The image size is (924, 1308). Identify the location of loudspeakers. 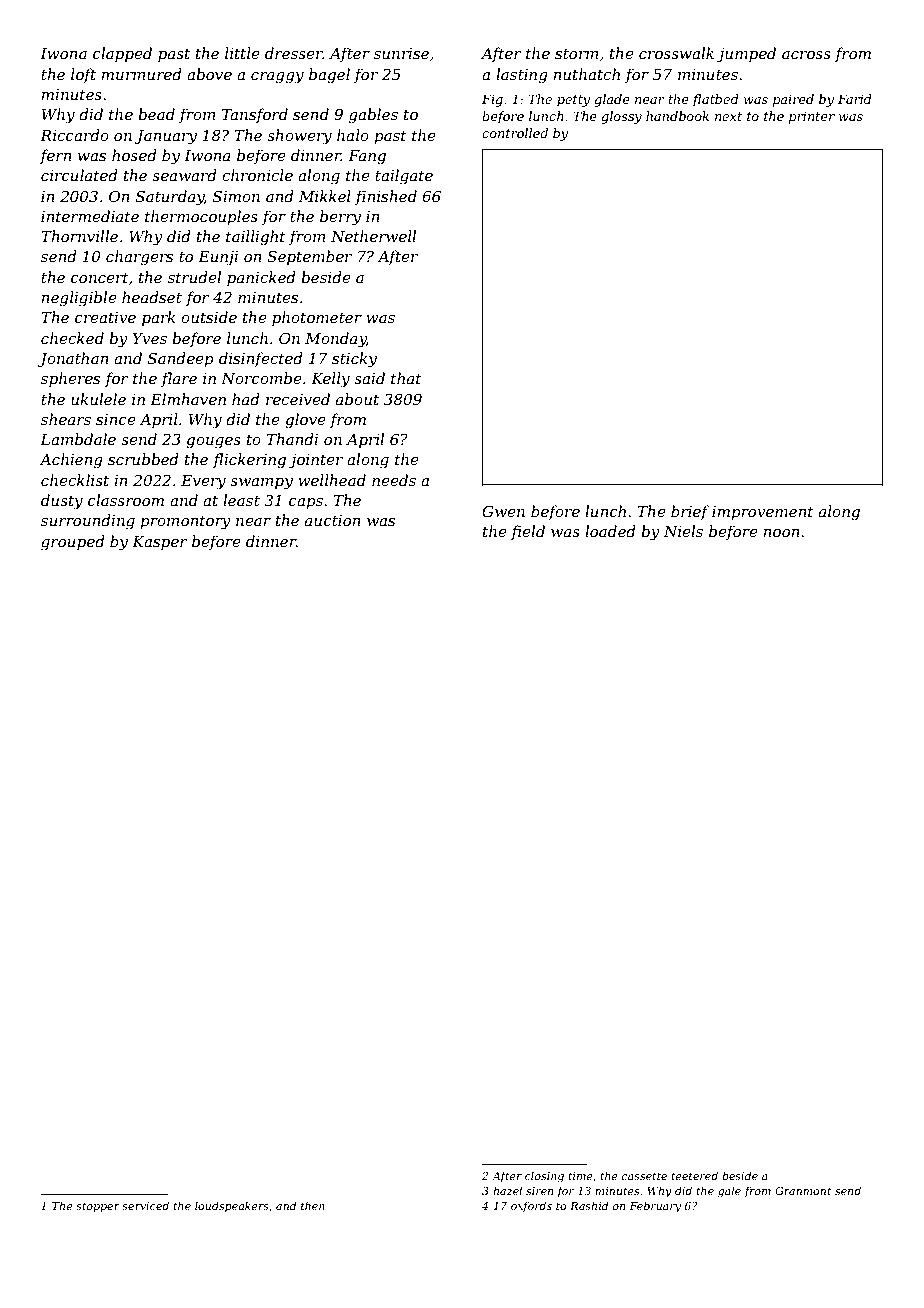
(232, 1206).
